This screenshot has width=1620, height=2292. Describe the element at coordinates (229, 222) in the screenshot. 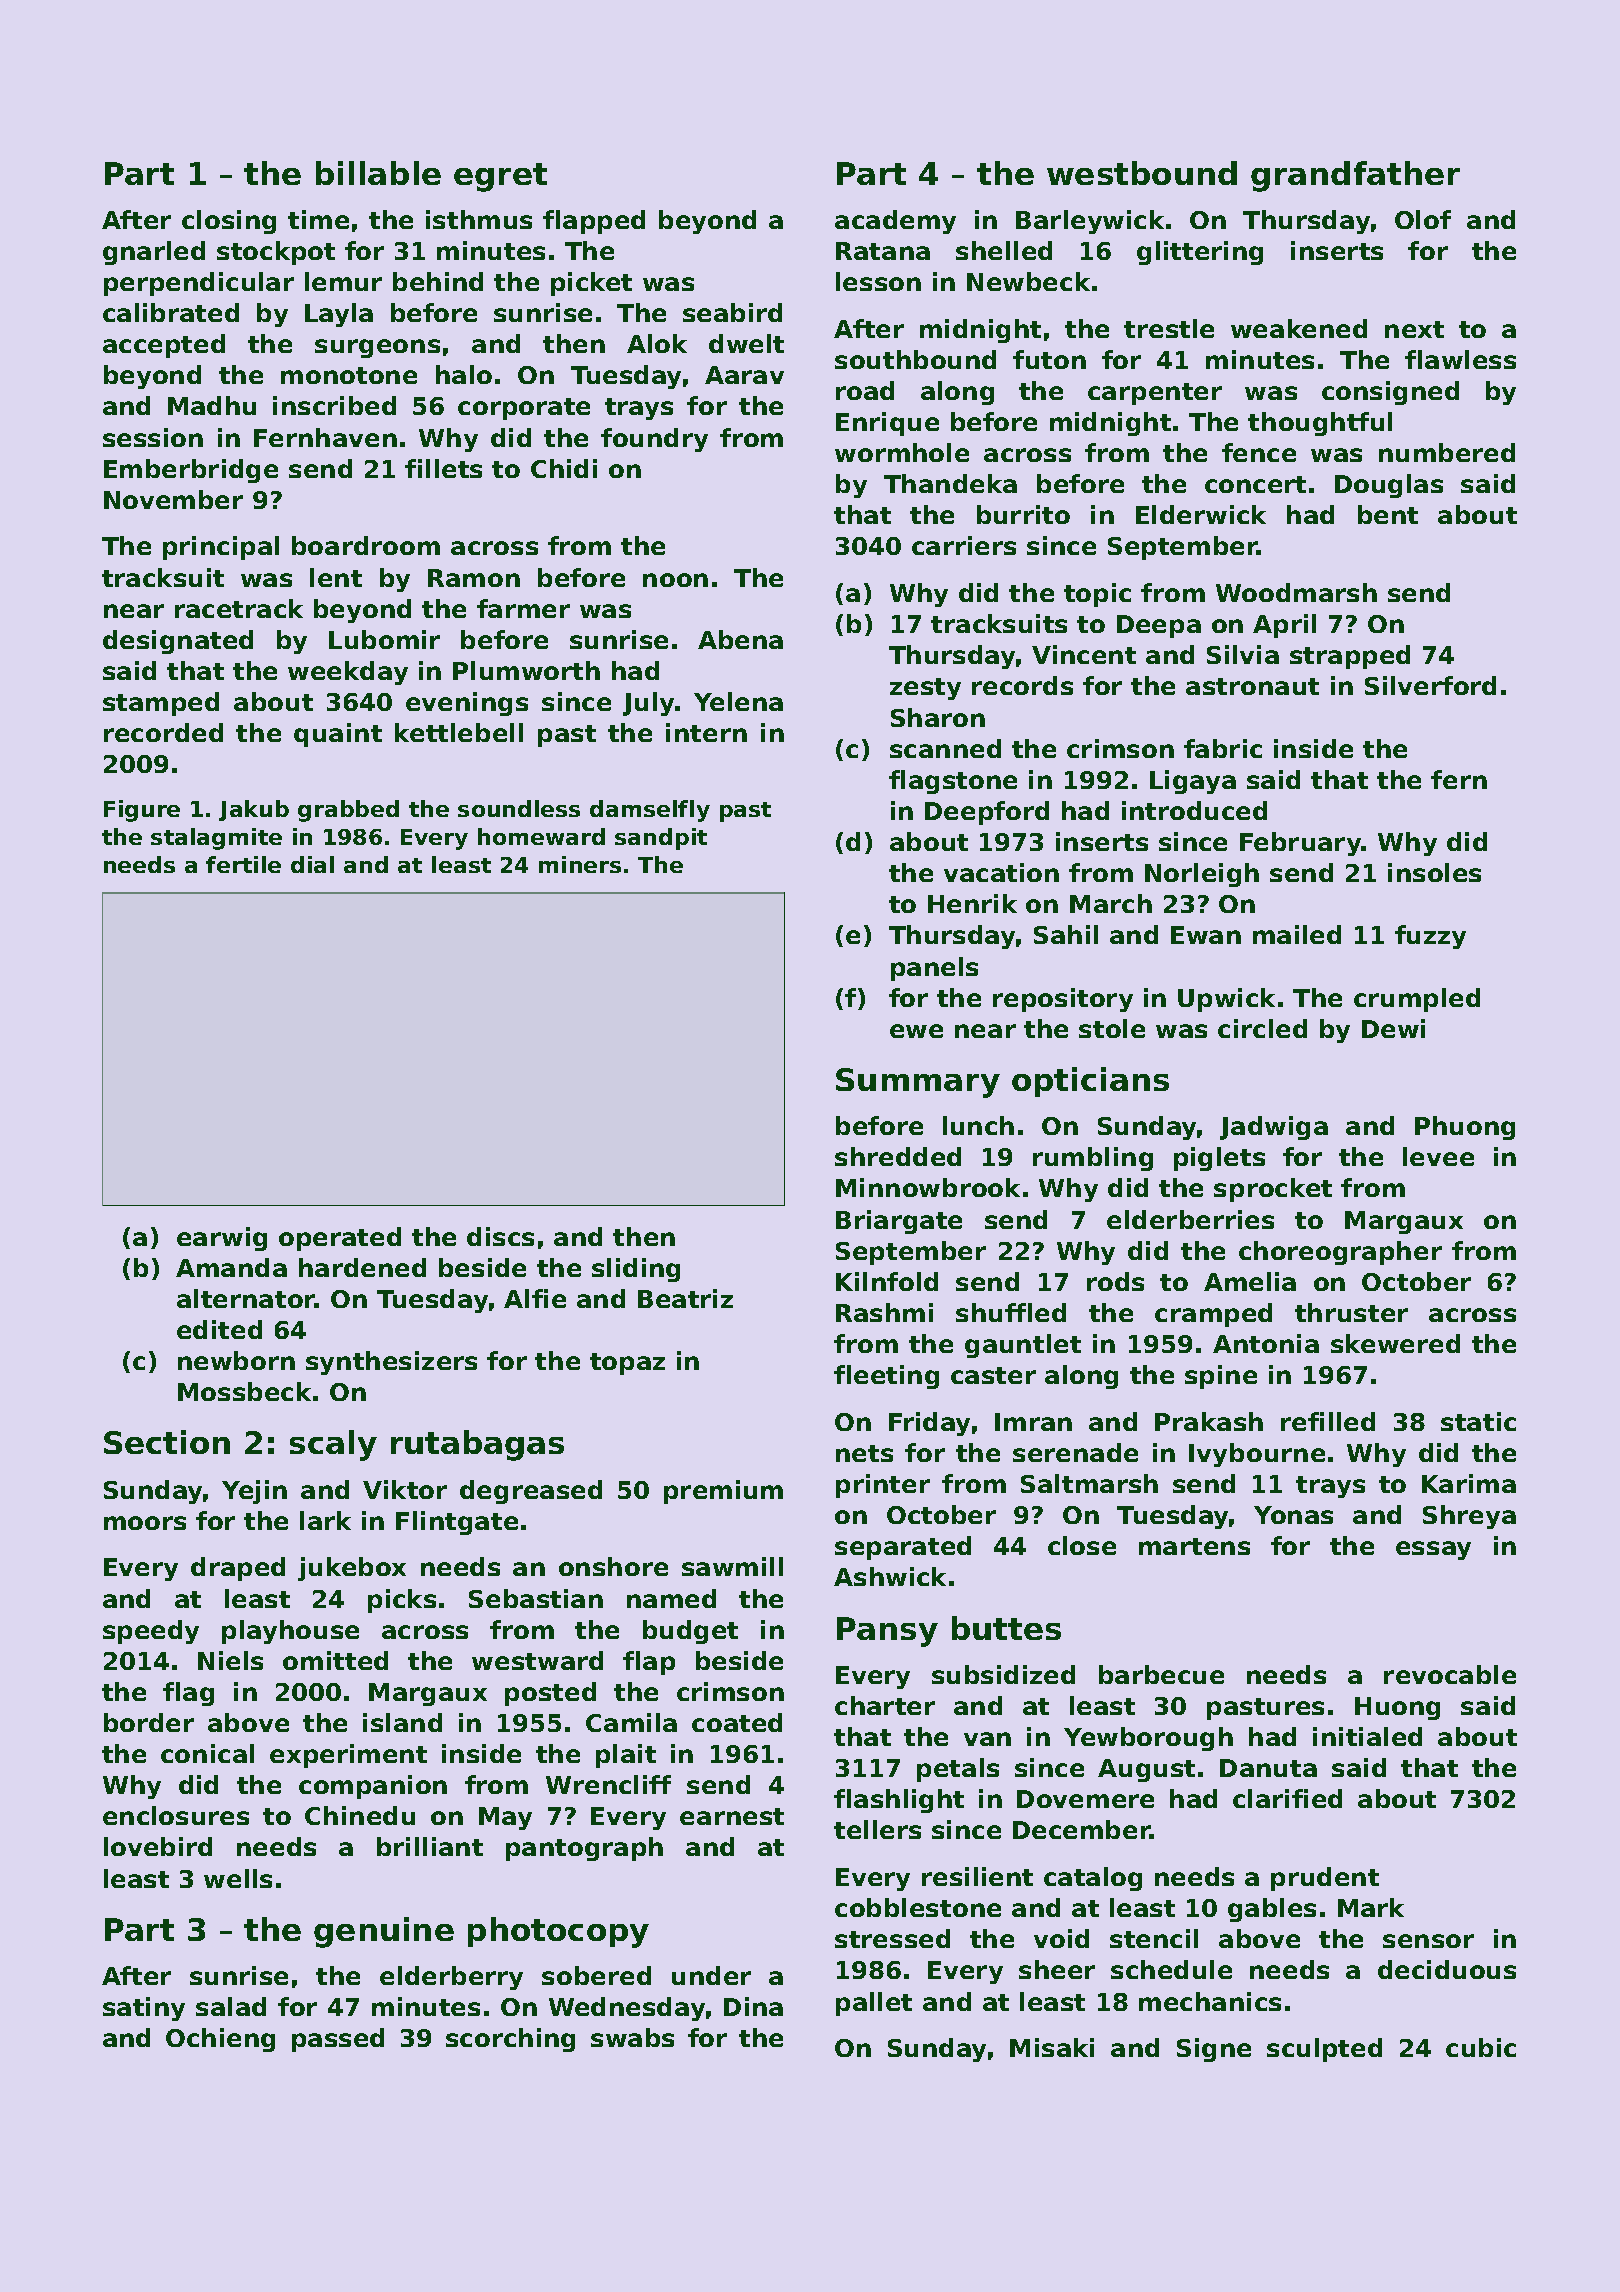

I see `closing` at that location.
